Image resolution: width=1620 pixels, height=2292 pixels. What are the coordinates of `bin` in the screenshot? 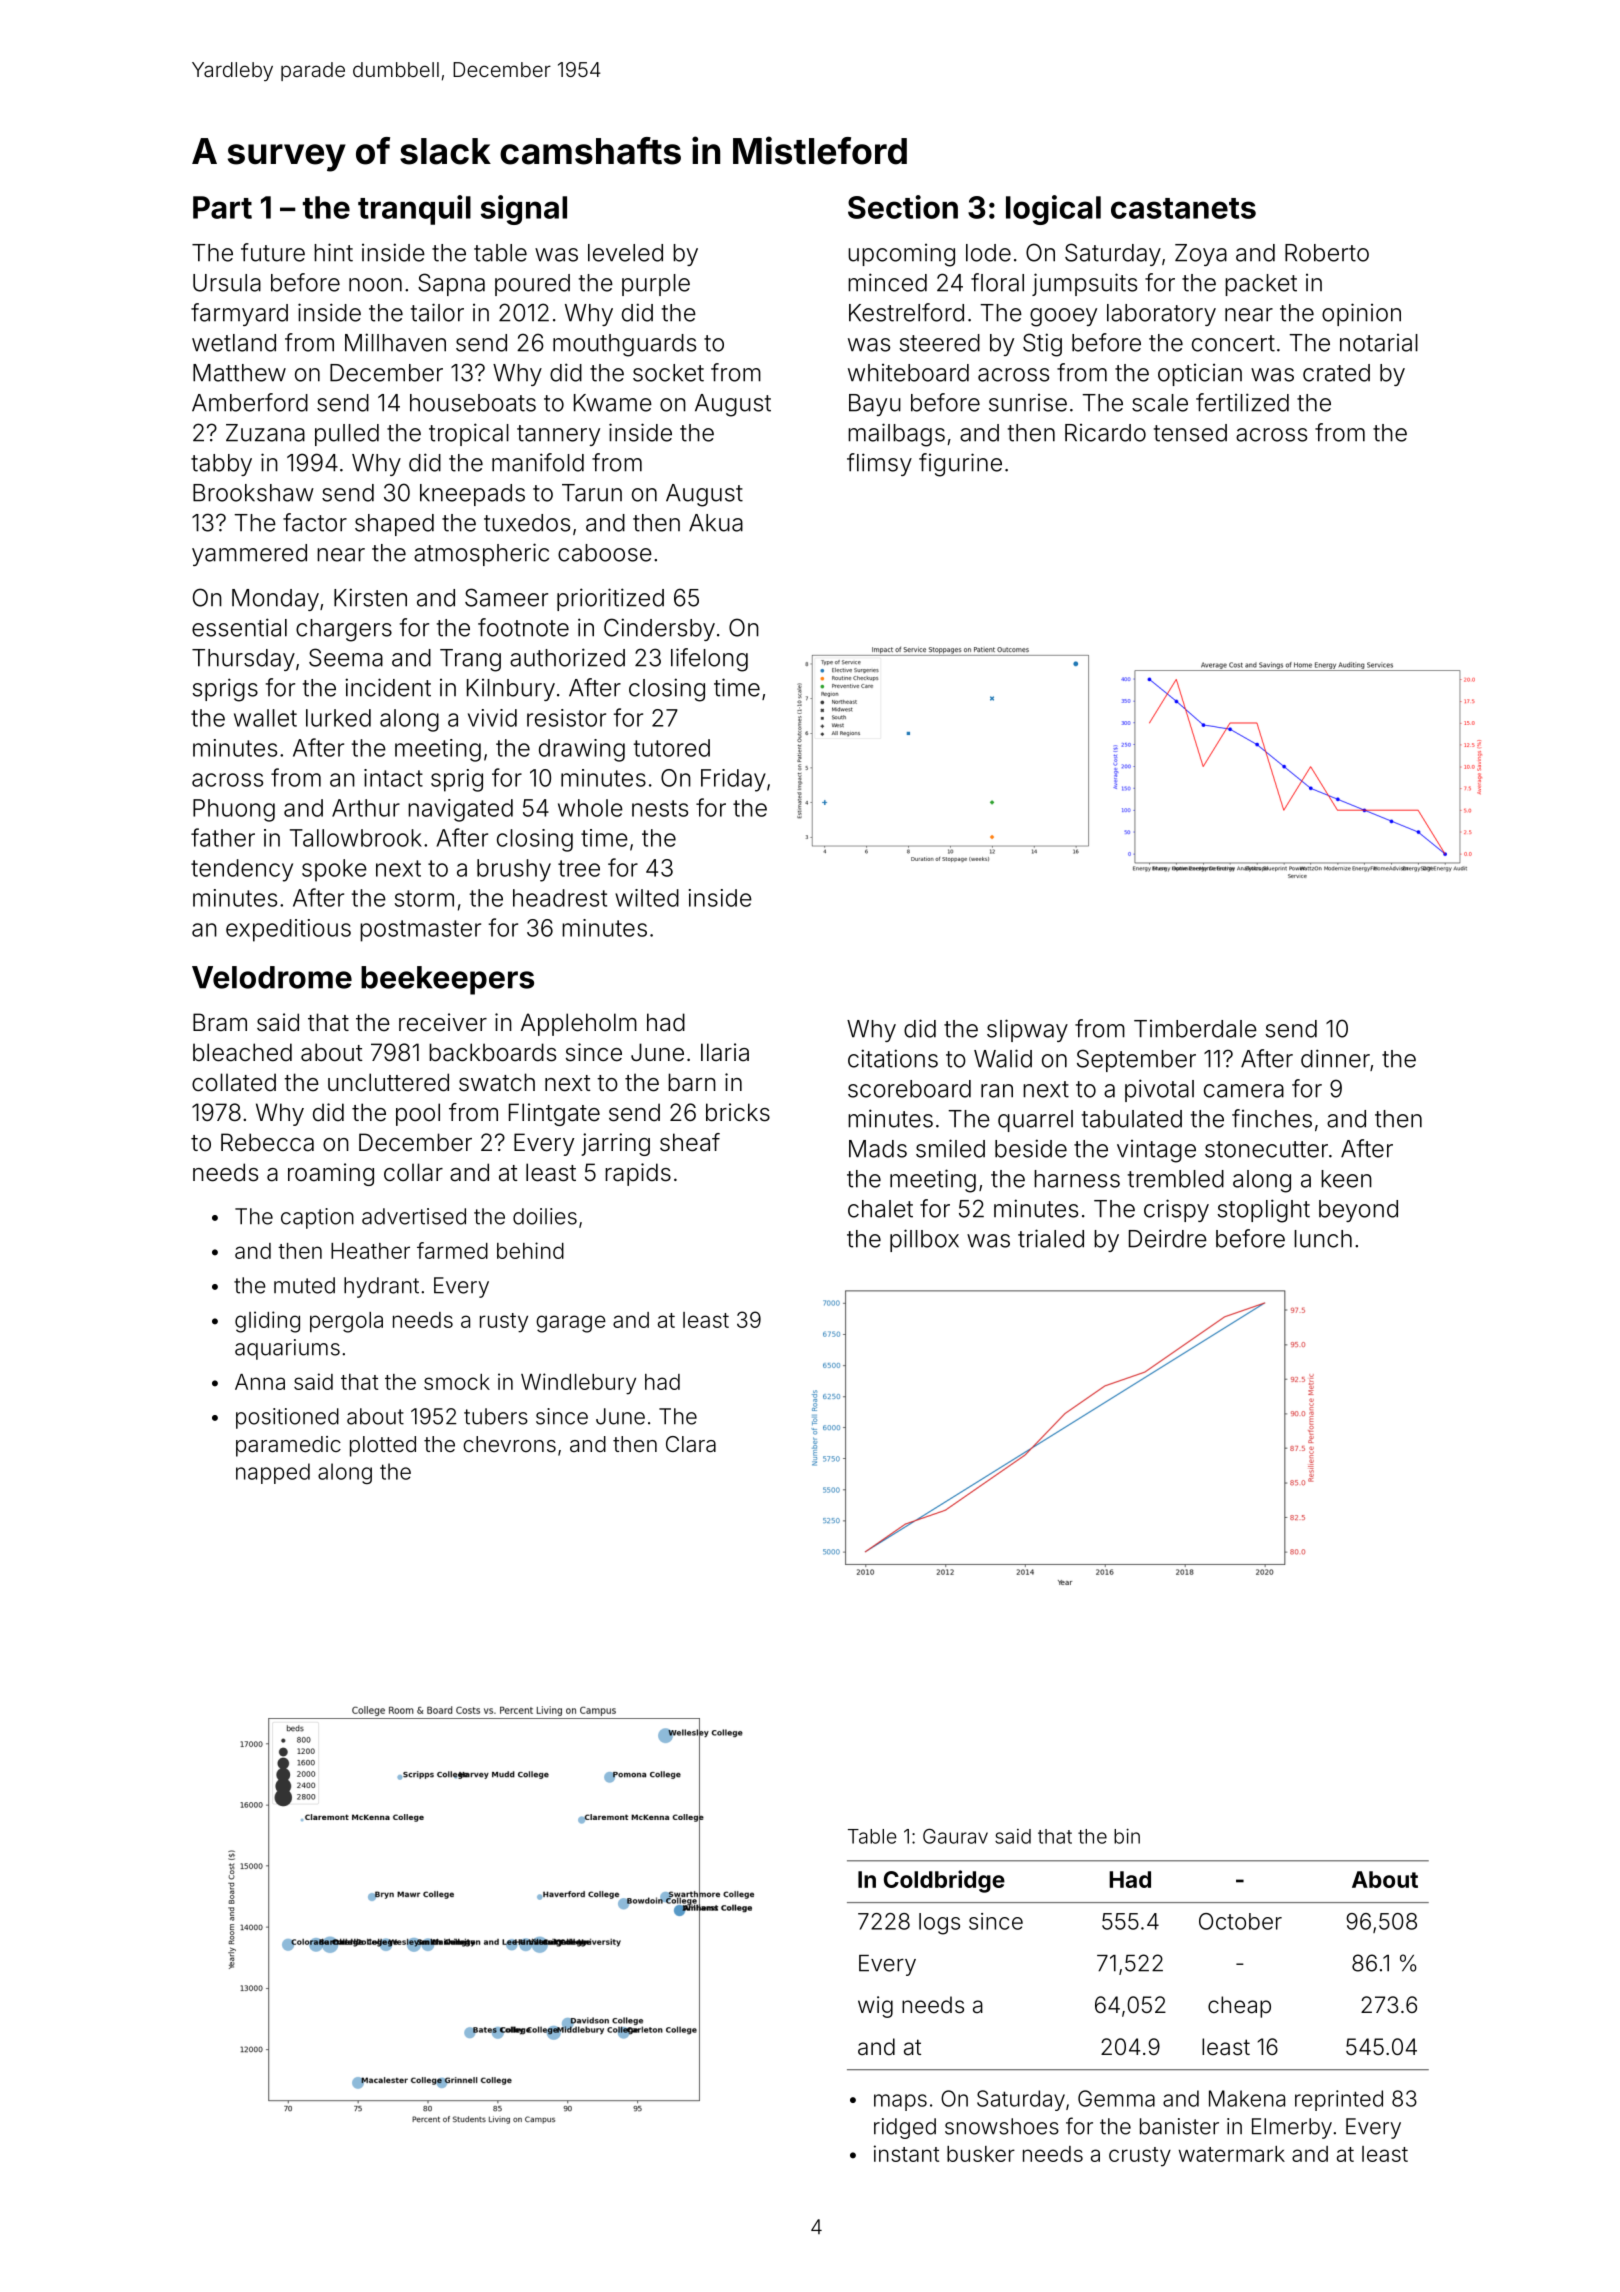 It's located at (1127, 1836).
